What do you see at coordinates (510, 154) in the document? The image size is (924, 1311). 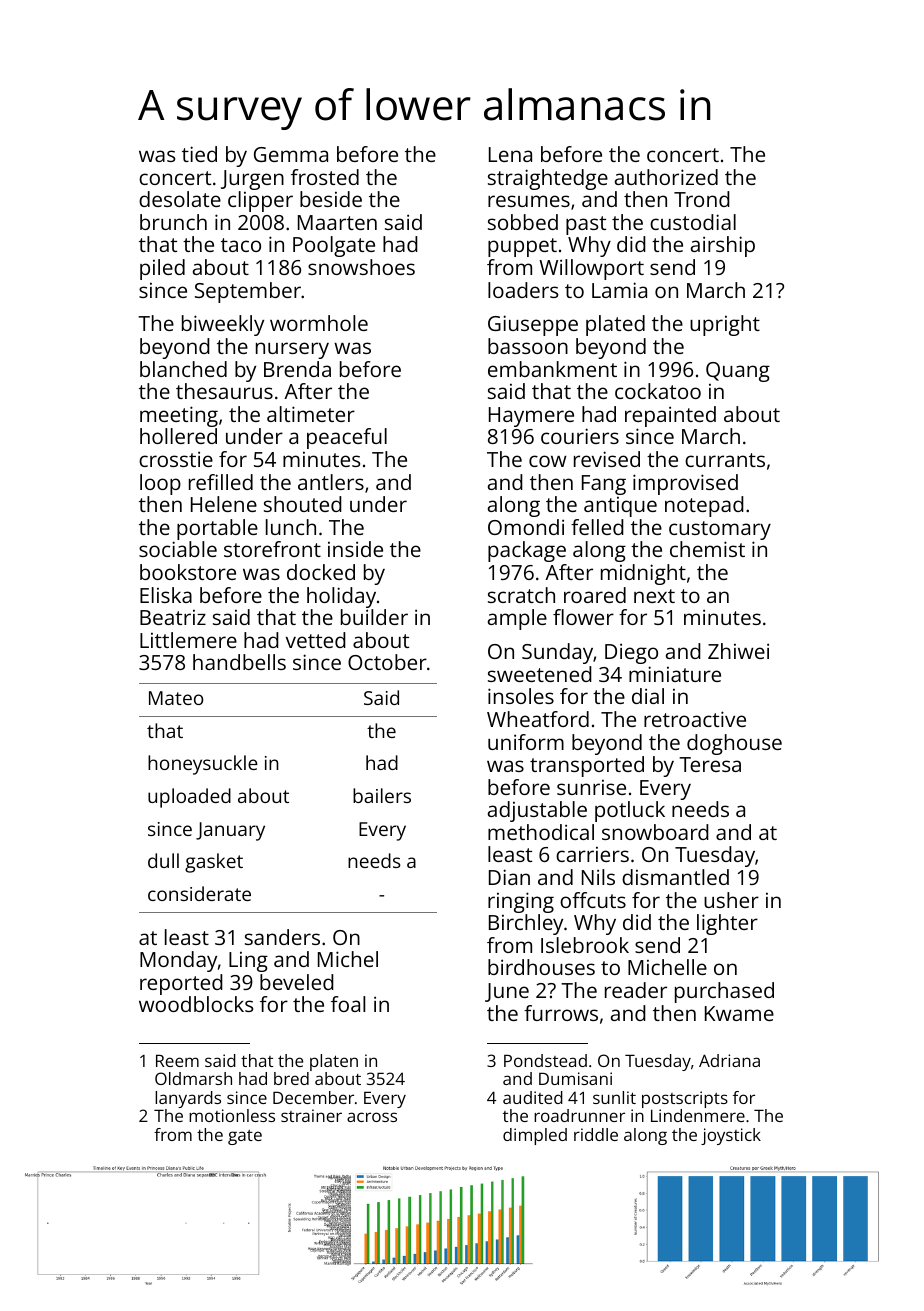 I see `Lena` at bounding box center [510, 154].
